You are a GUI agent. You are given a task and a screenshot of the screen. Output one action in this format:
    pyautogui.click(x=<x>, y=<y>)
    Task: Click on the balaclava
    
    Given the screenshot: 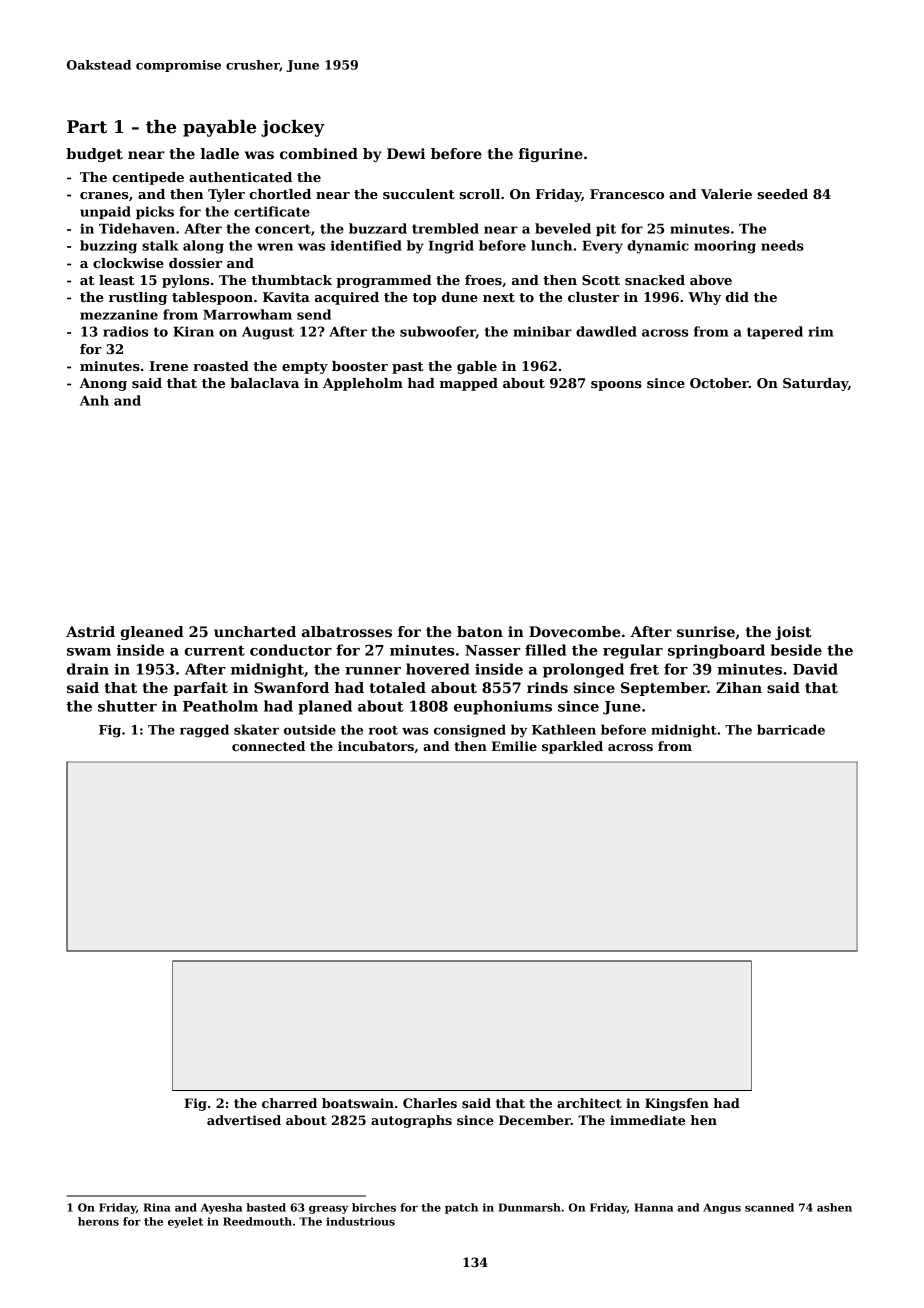 What is the action you would take?
    pyautogui.click(x=264, y=383)
